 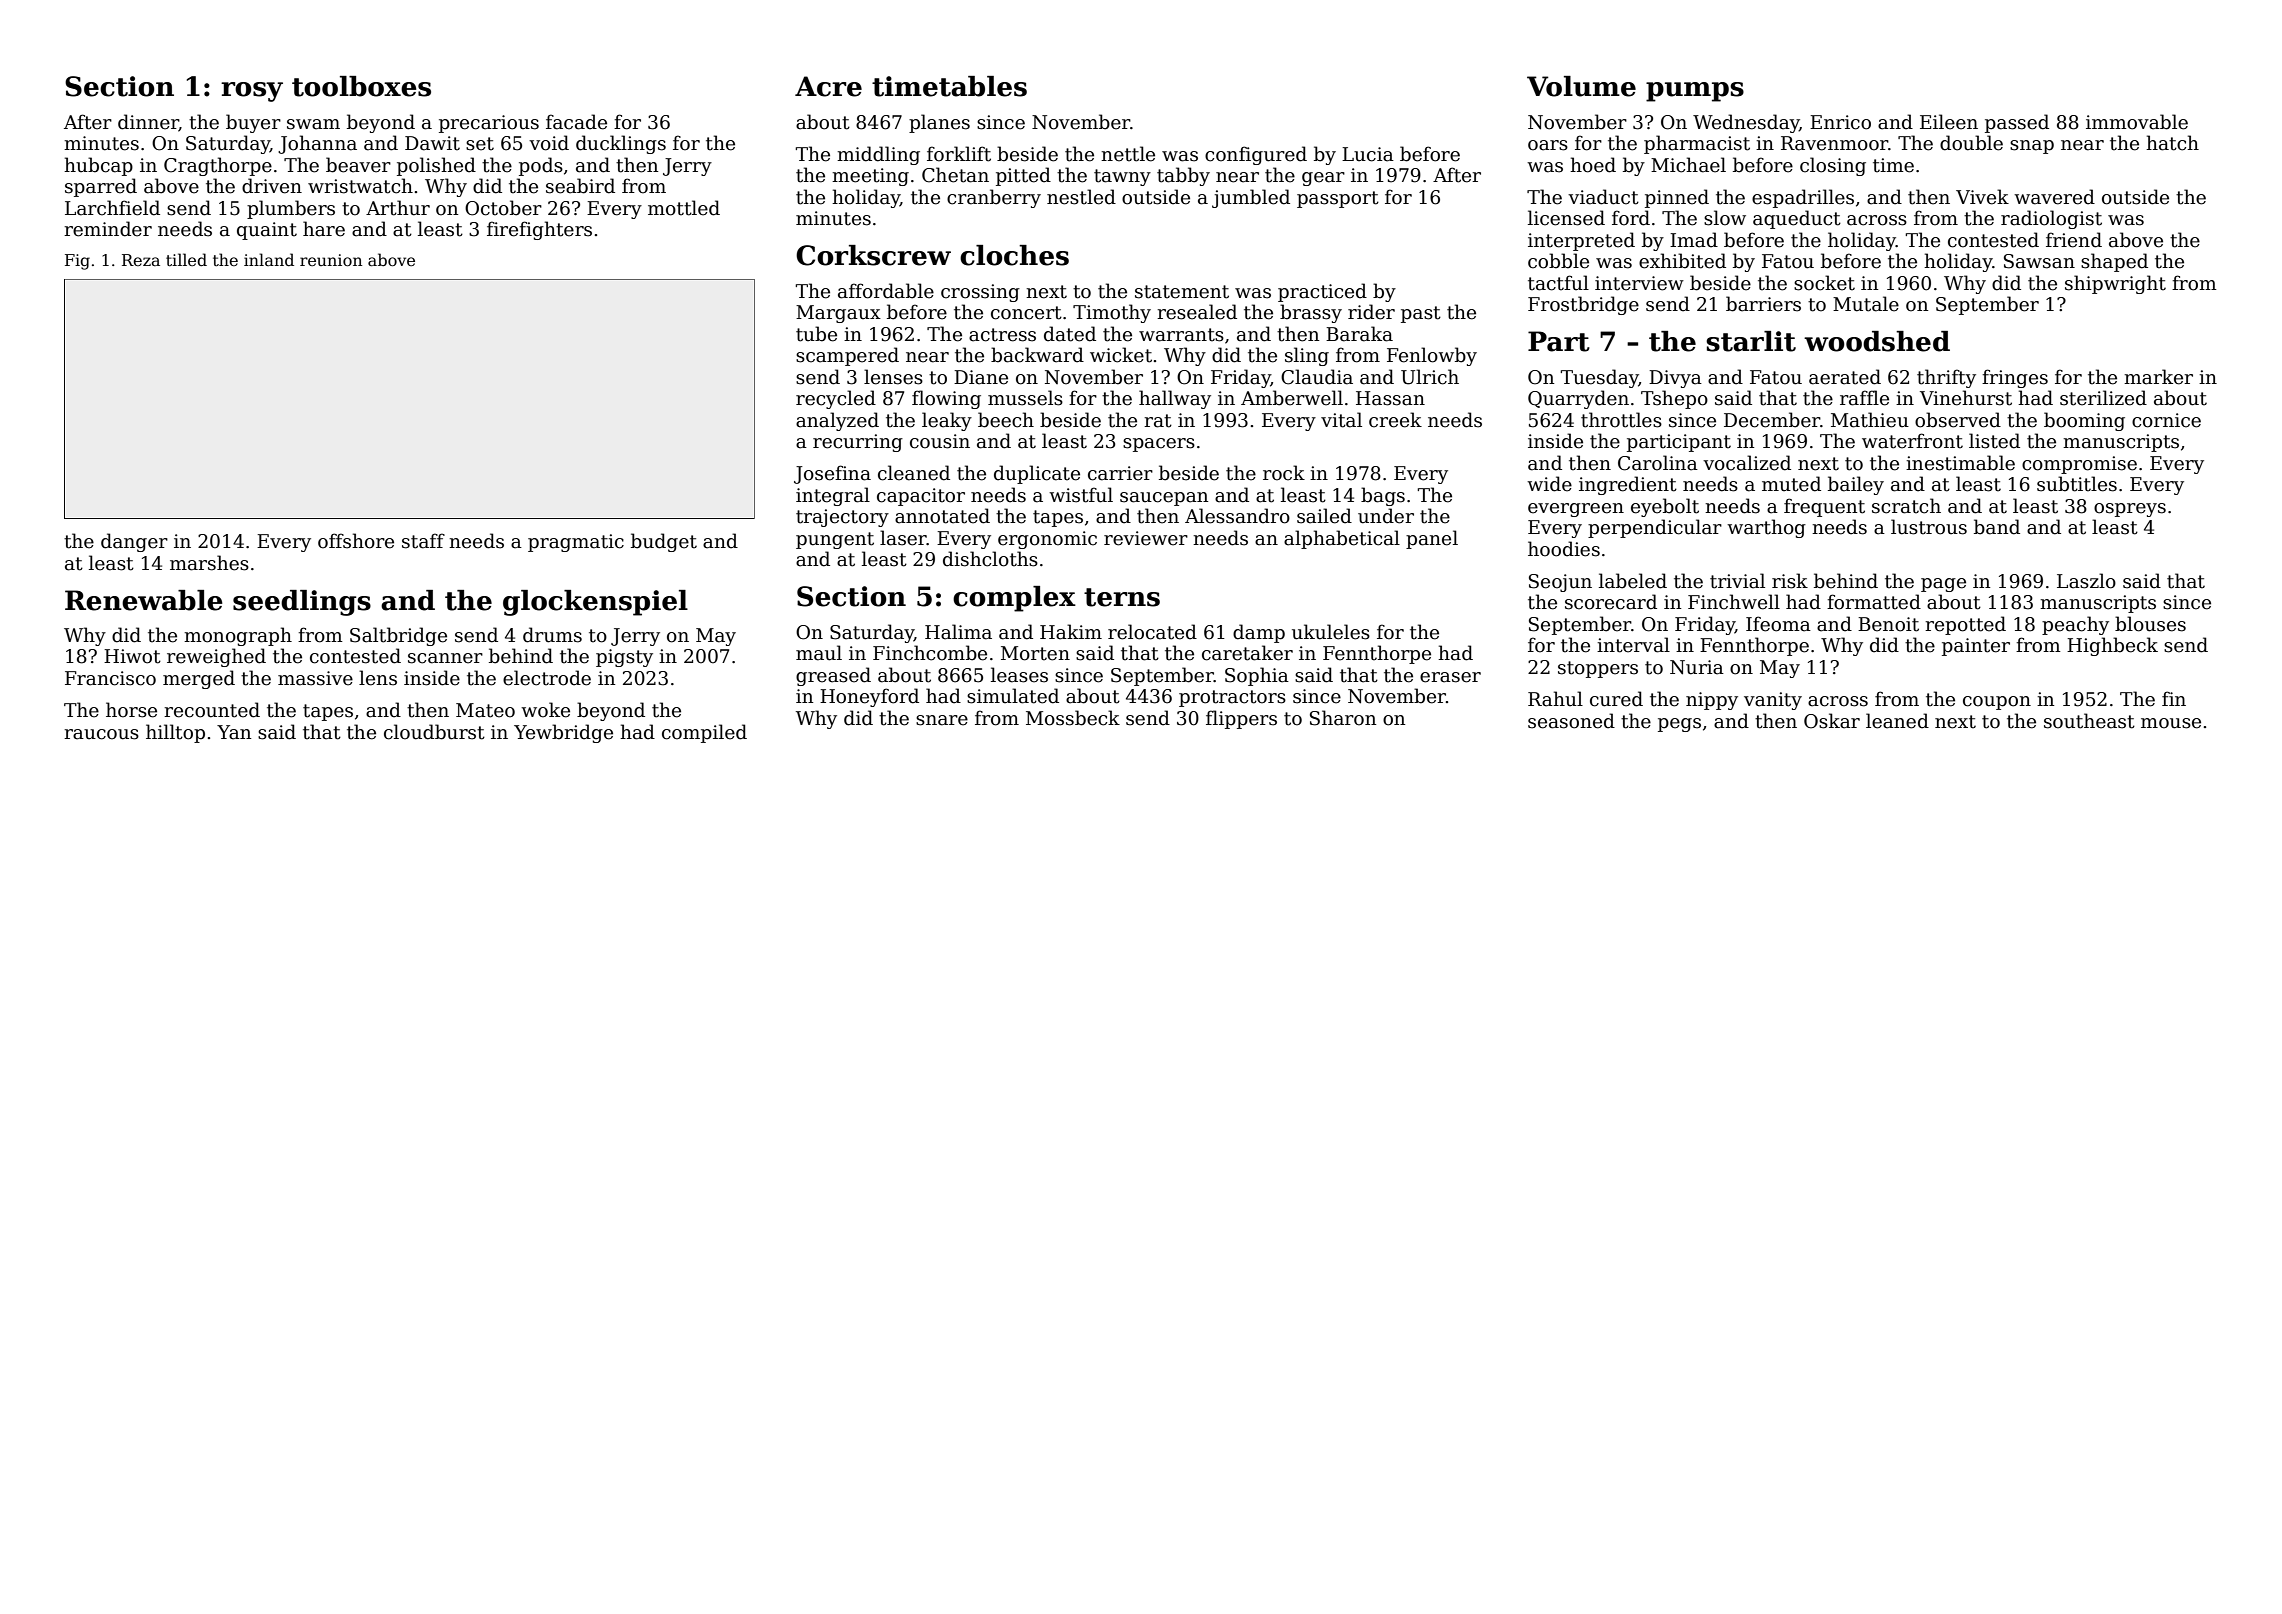 I want to click on observed, so click(x=1958, y=420).
